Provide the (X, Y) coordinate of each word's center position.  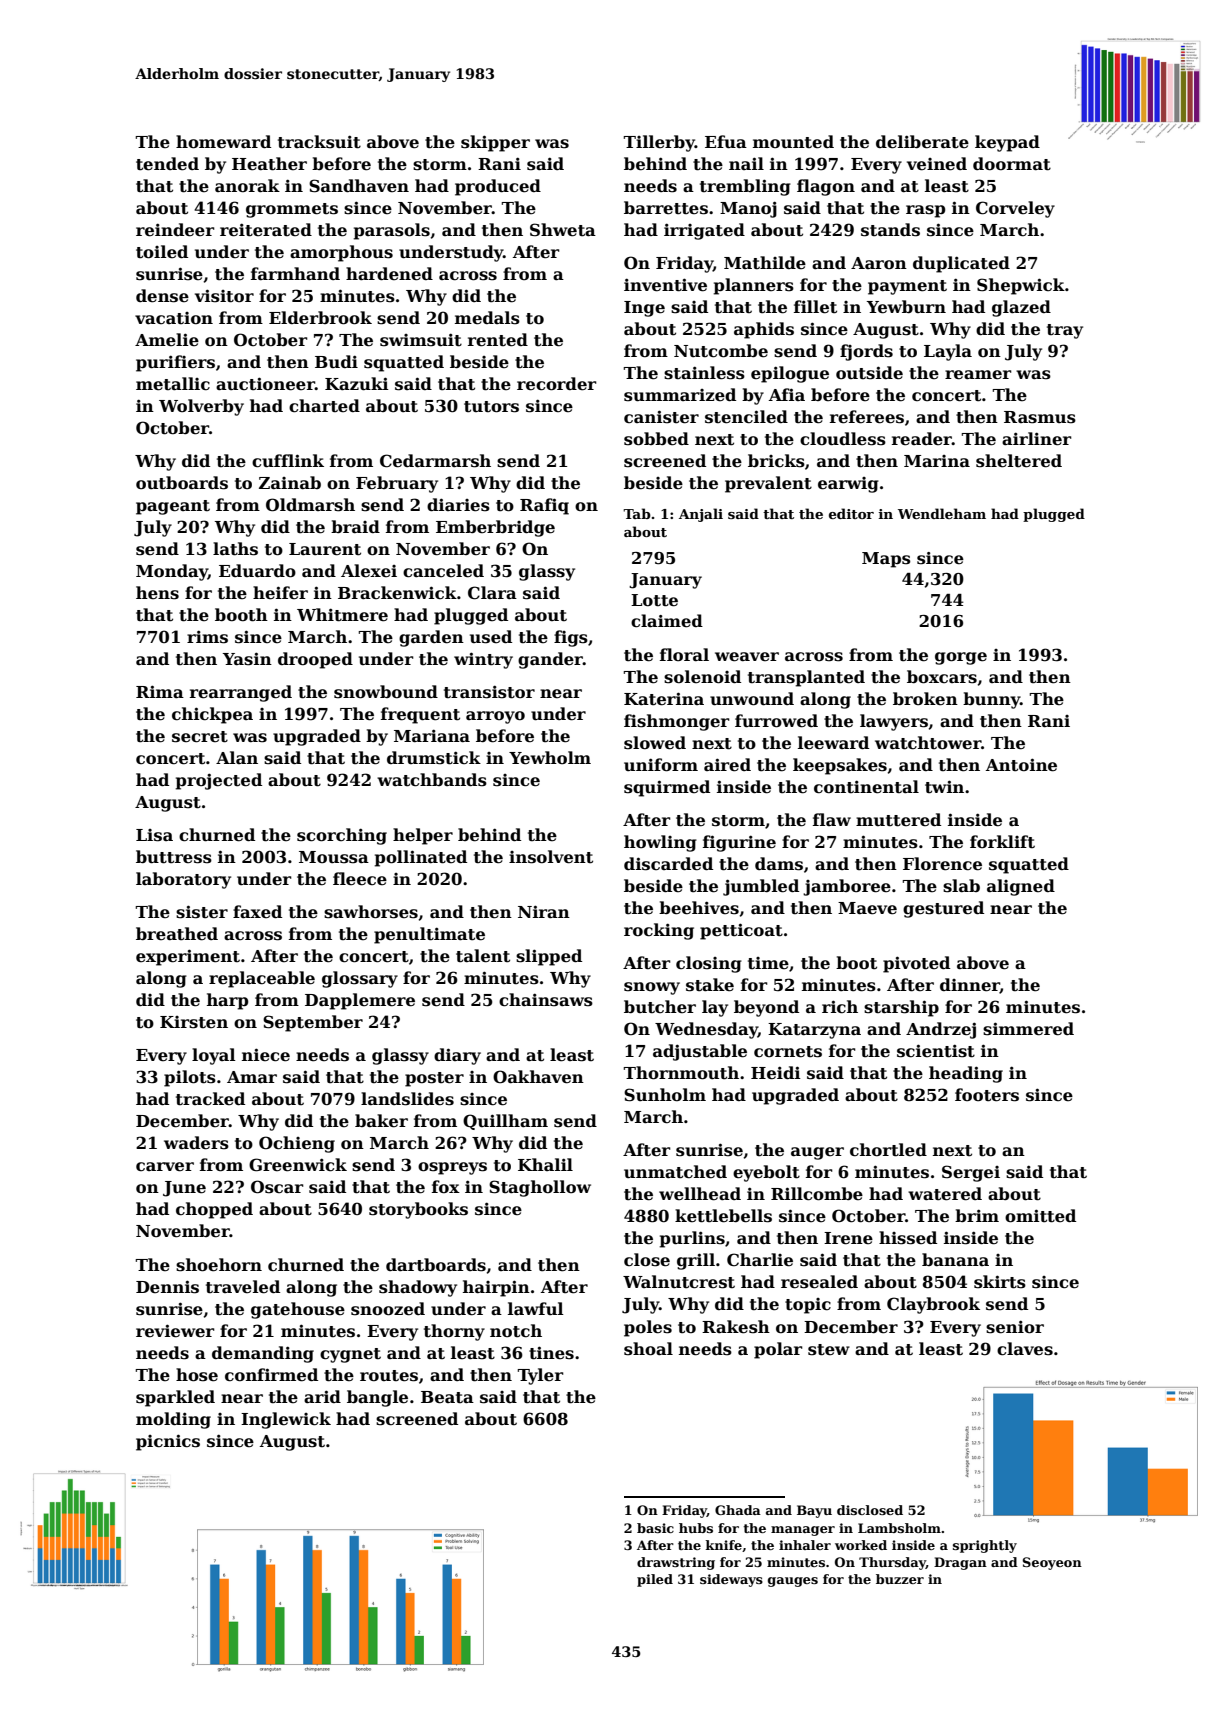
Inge (644, 309)
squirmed (667, 788)
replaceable (262, 979)
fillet (815, 307)
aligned (1021, 887)
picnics (168, 1442)
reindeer (175, 230)
